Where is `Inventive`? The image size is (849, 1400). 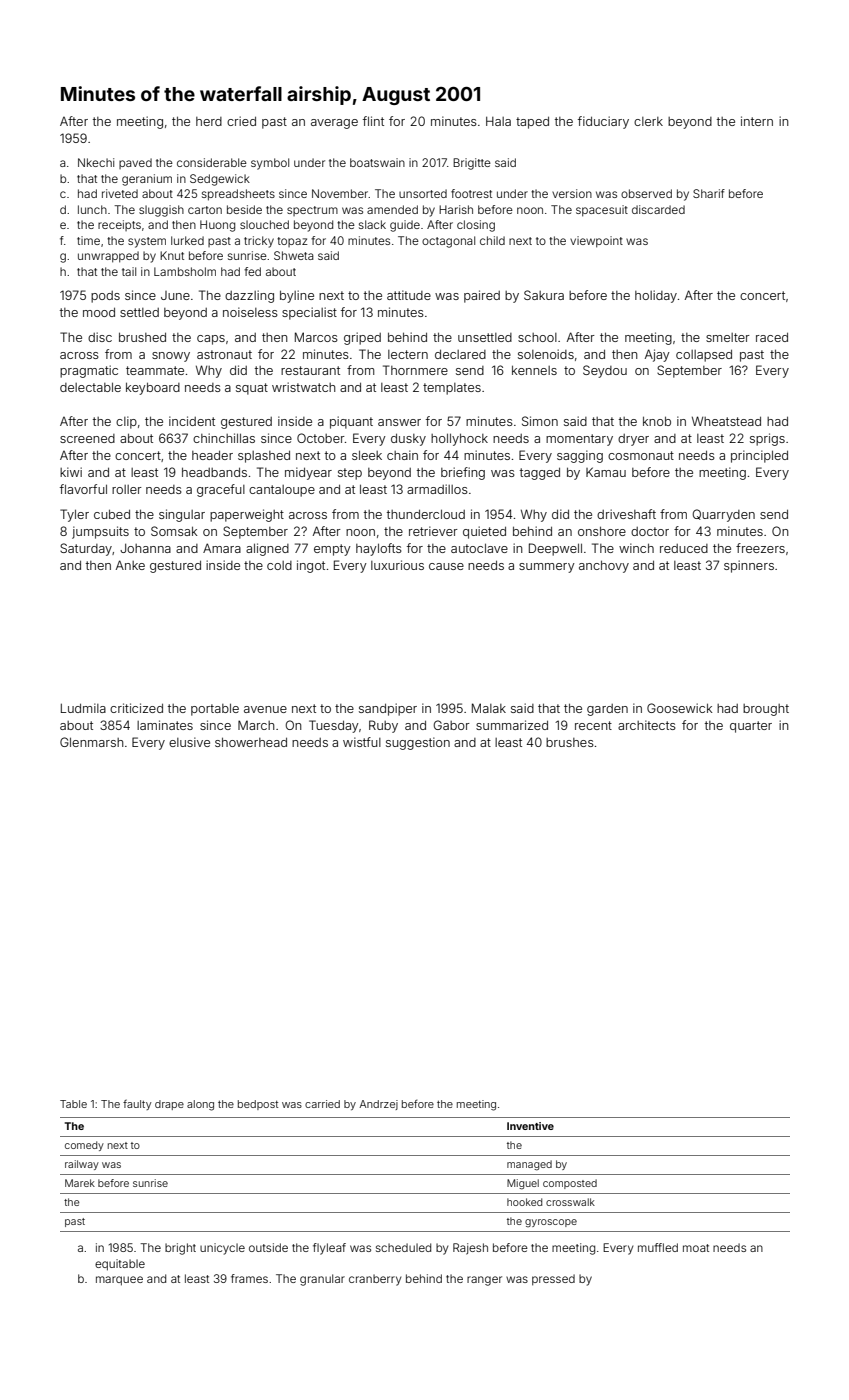 Inventive is located at coordinates (530, 1126).
